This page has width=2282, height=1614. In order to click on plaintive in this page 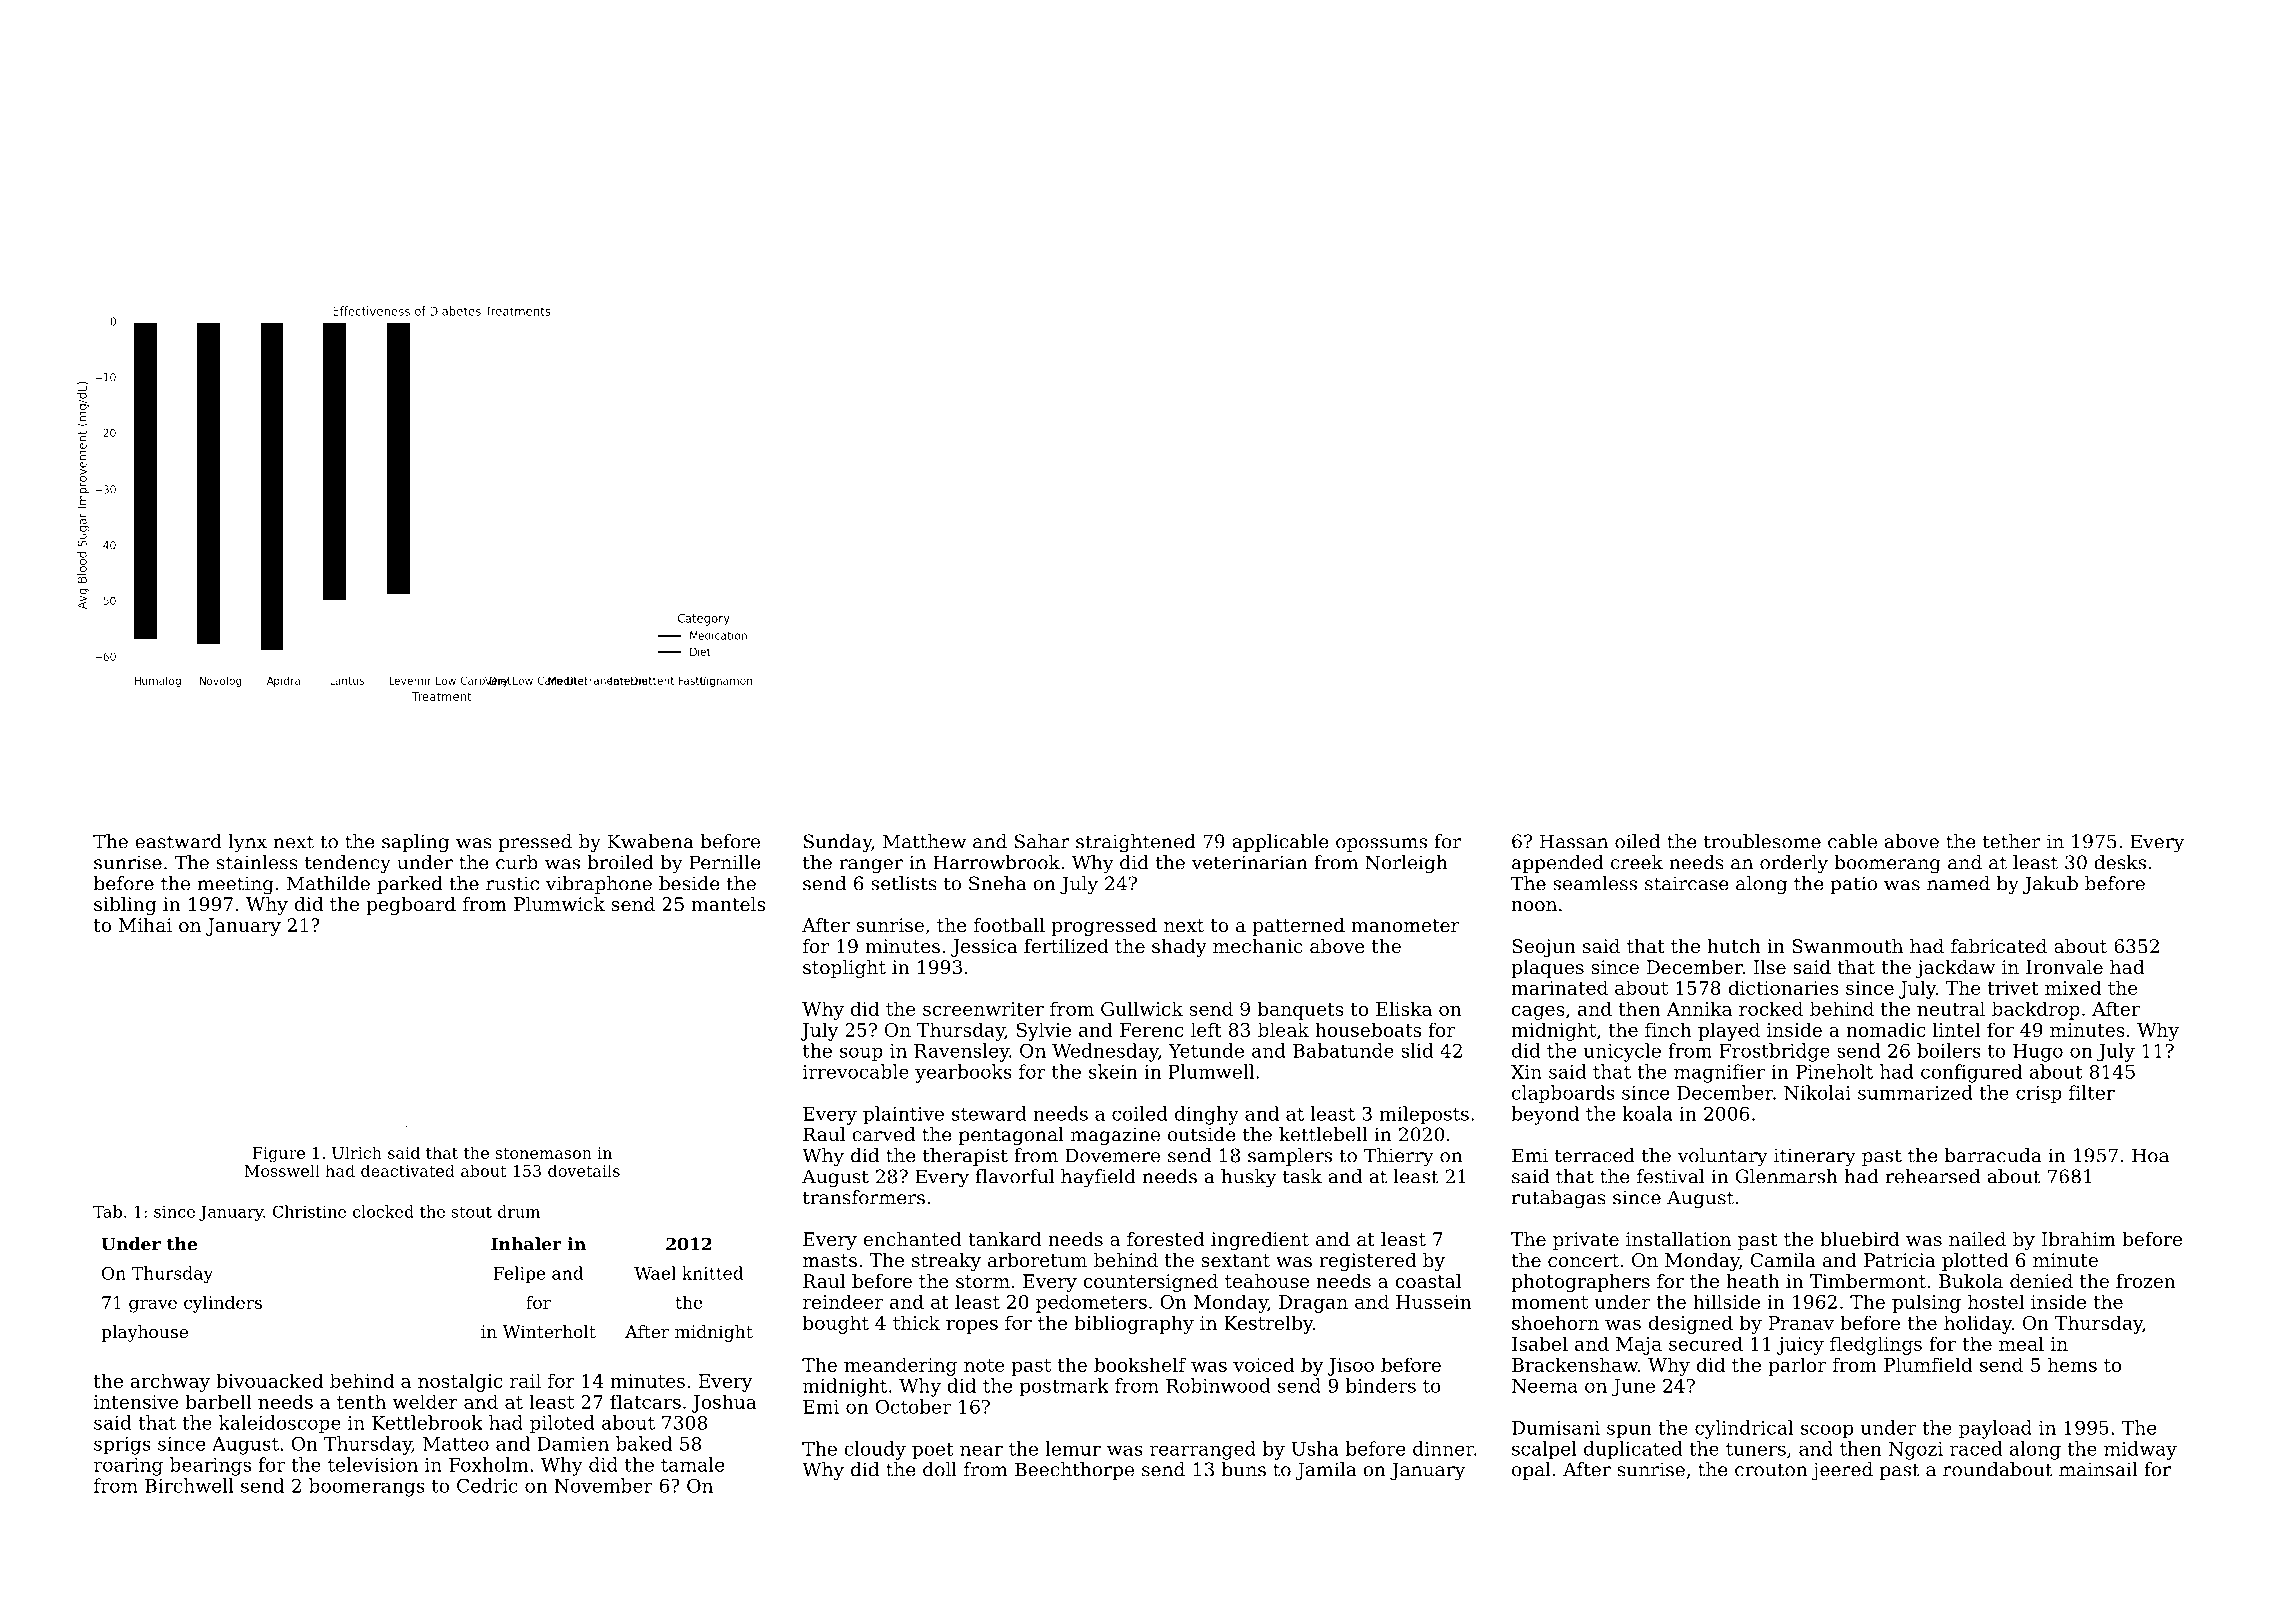, I will do `click(903, 1115)`.
